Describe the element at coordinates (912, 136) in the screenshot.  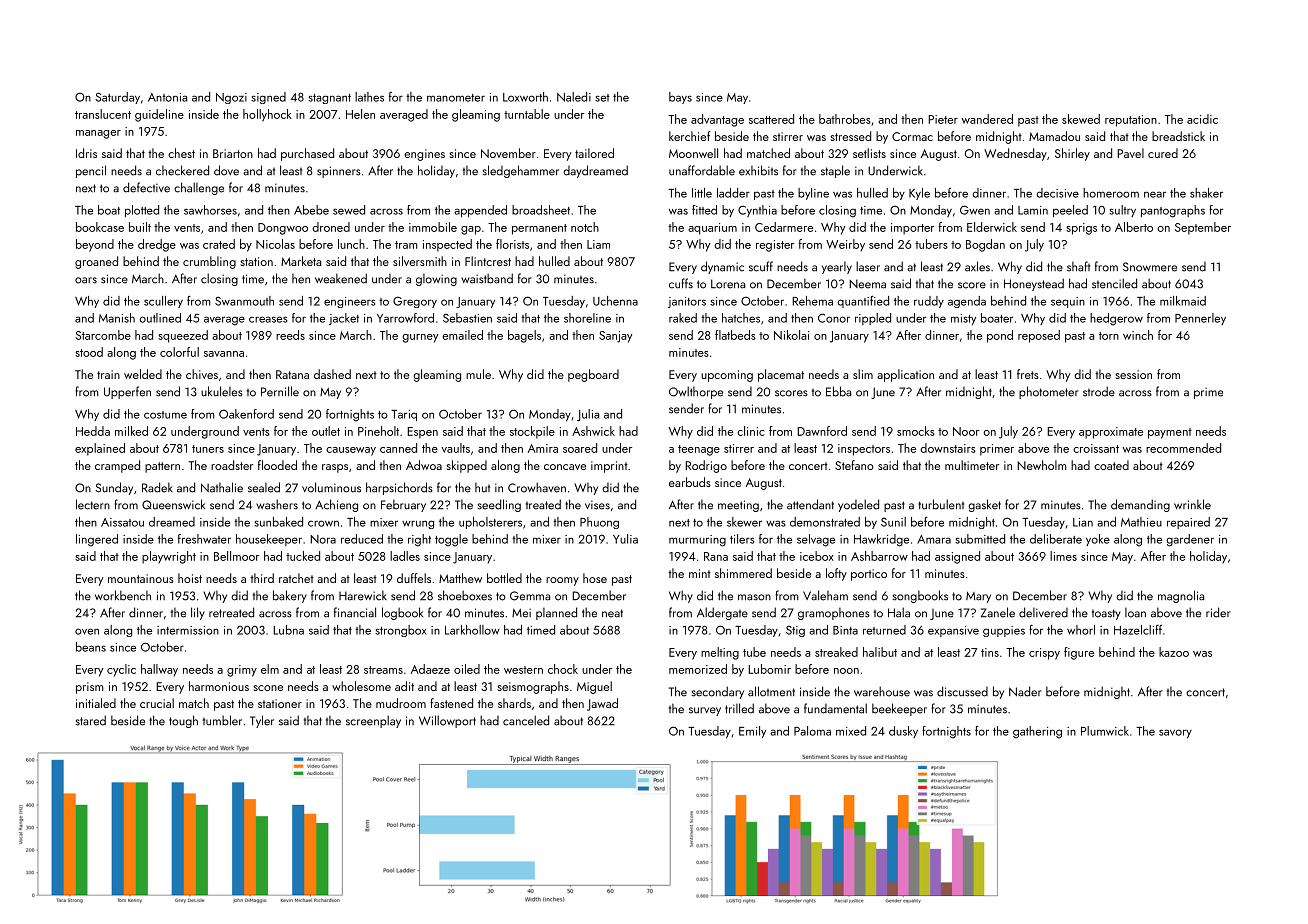
I see `Cormac` at that location.
